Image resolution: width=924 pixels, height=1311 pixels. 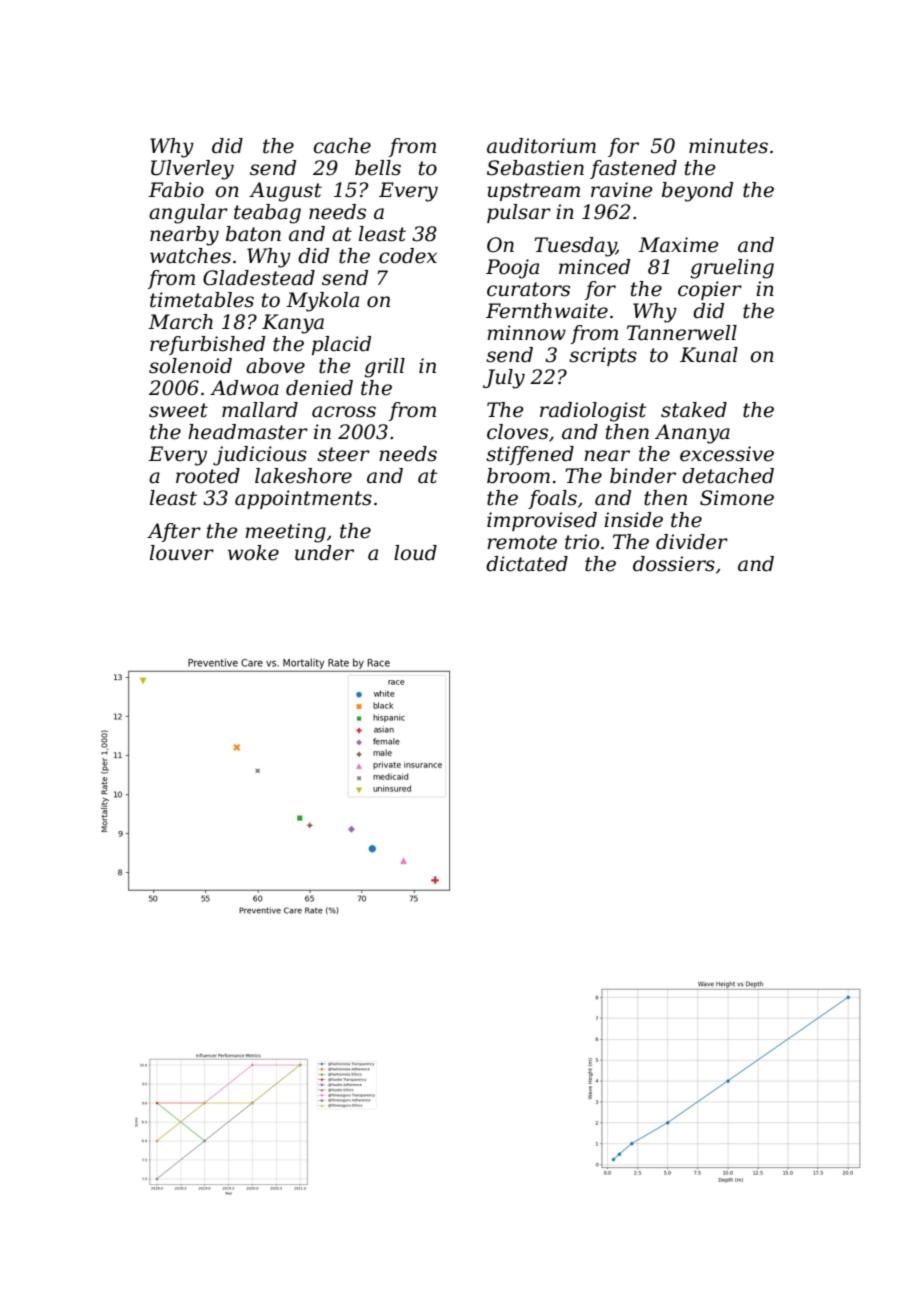 I want to click on grueling, so click(x=732, y=269).
